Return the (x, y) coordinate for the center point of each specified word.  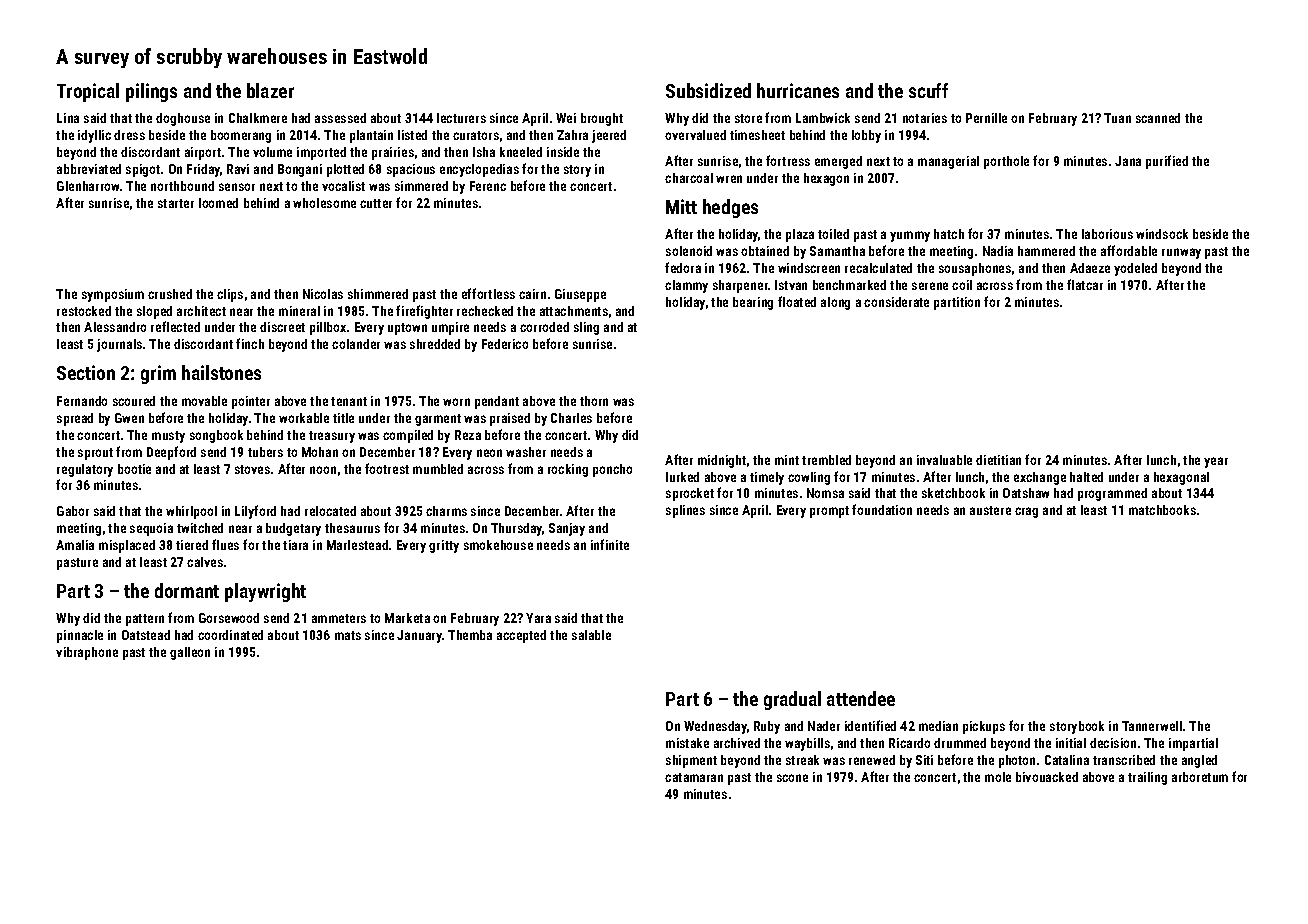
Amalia (75, 545)
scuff (928, 90)
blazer (270, 90)
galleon (190, 653)
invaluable (944, 460)
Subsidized (708, 90)
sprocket (690, 494)
